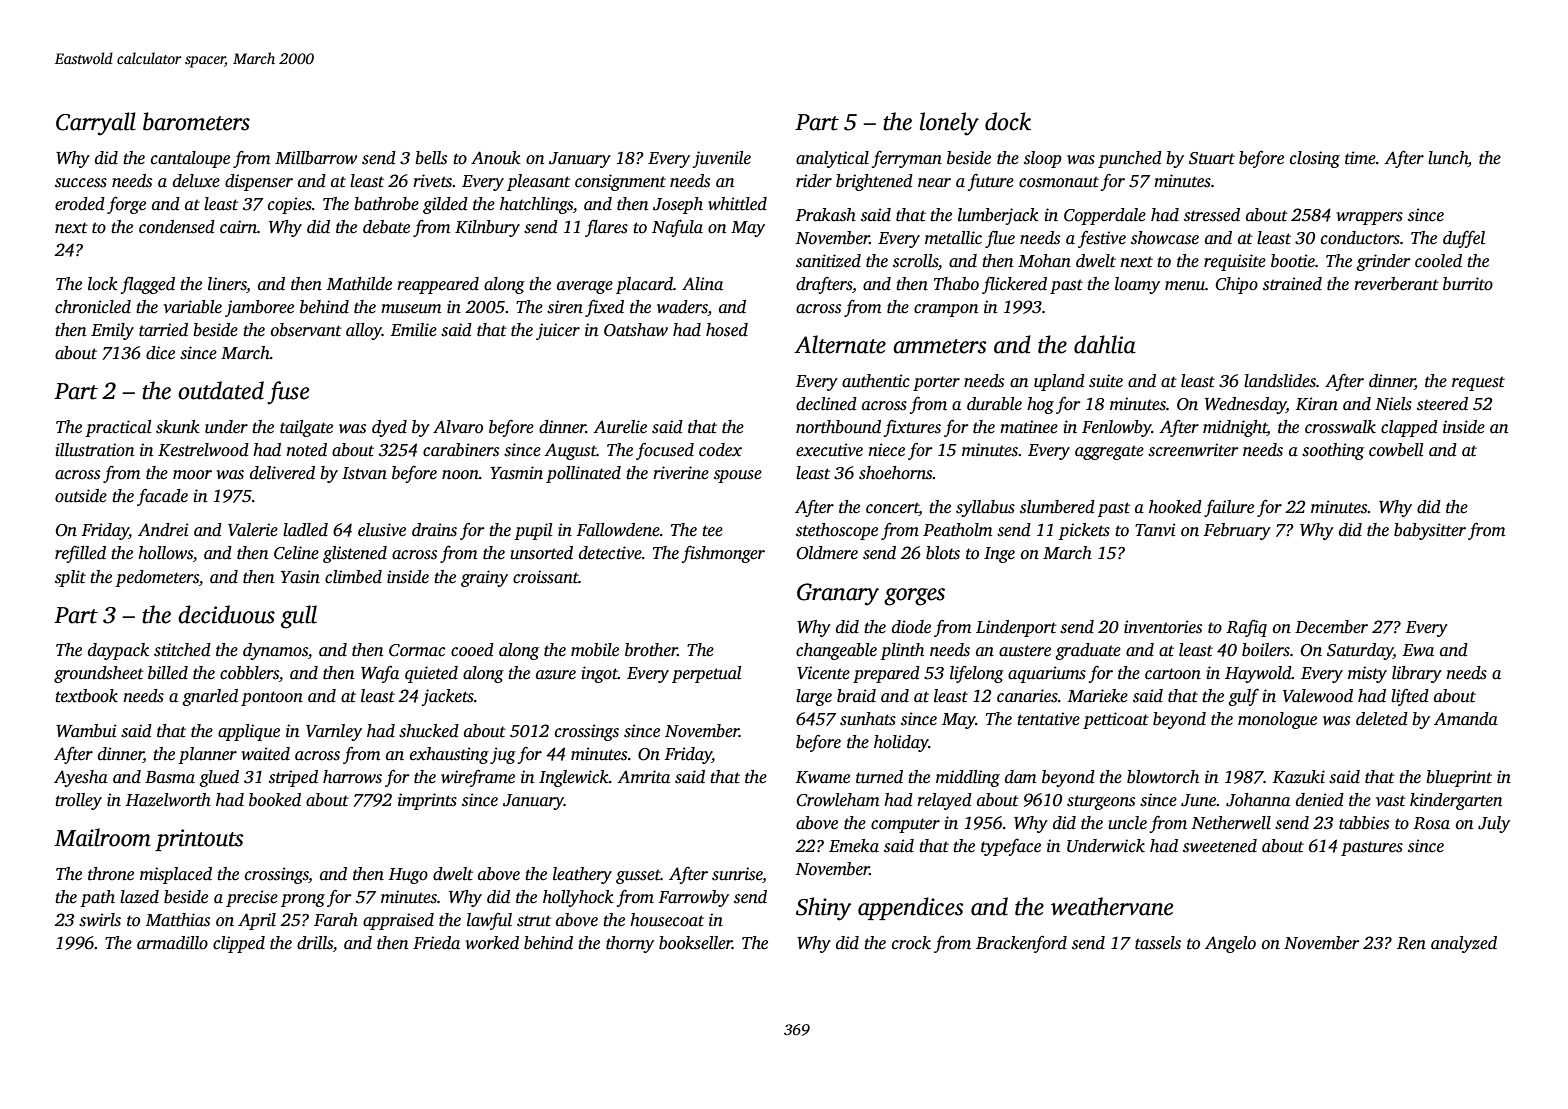  I want to click on Angelo, so click(1230, 944).
